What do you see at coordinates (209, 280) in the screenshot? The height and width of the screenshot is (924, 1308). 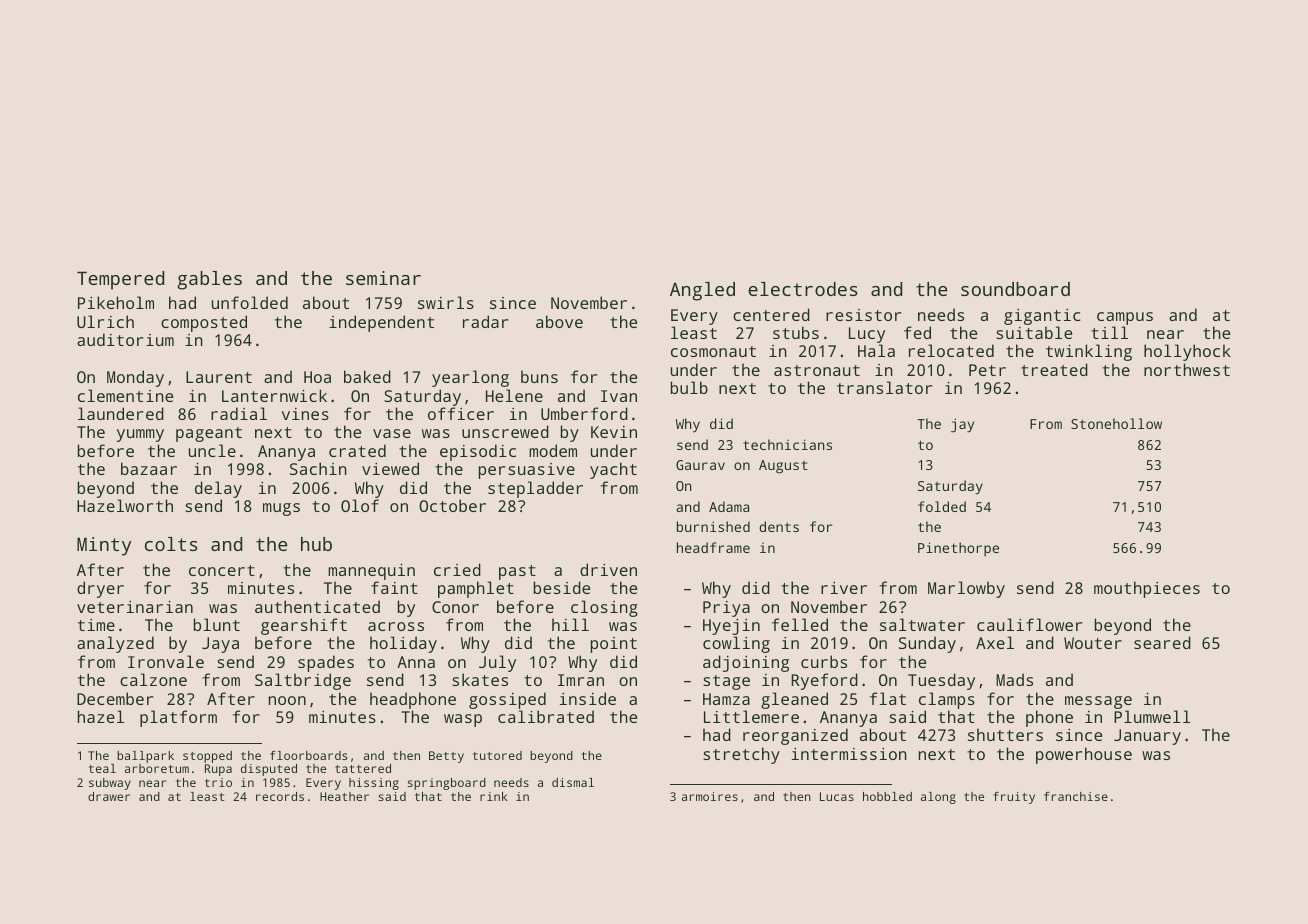 I see `gables` at bounding box center [209, 280].
